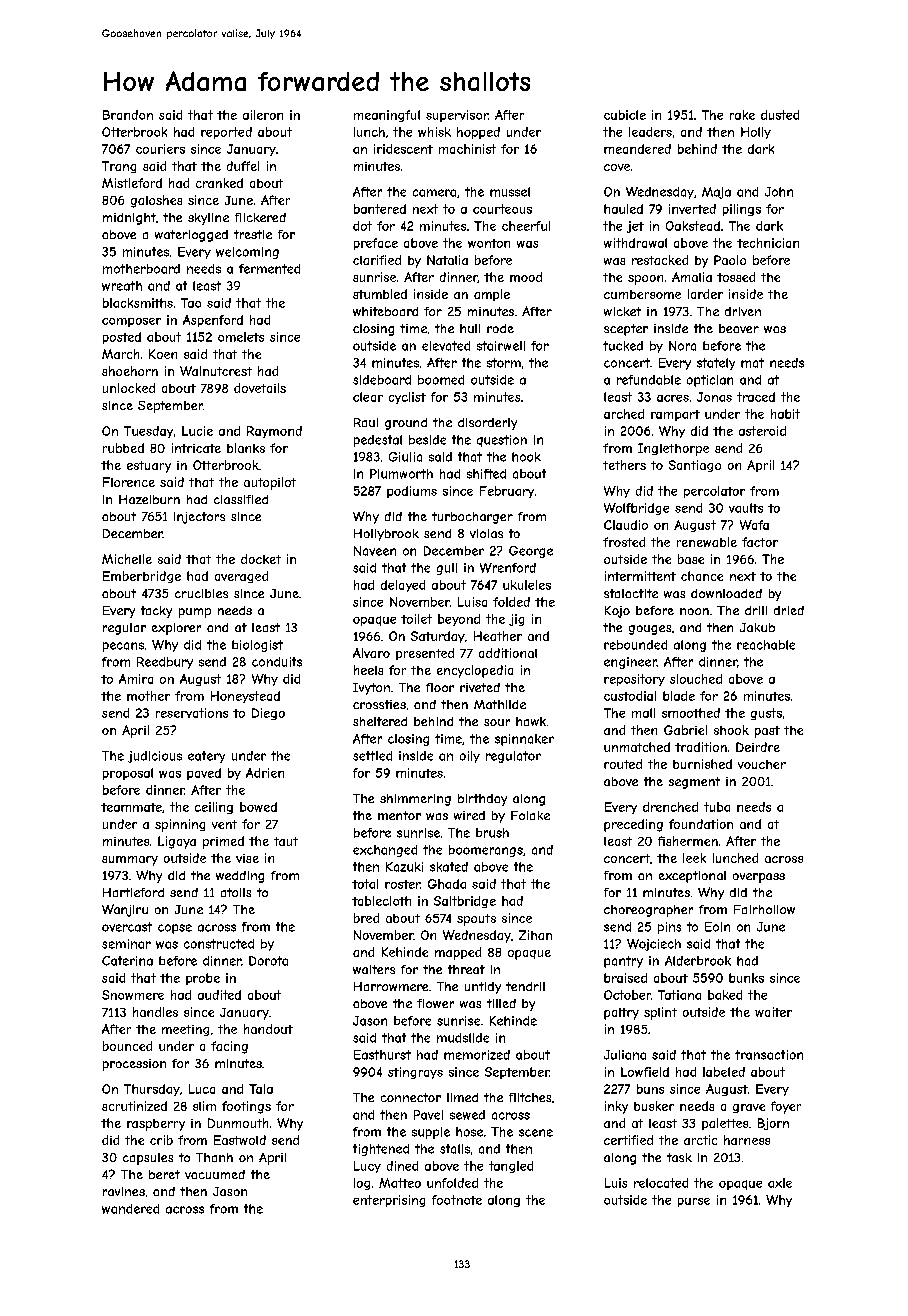 This document has height=1316, width=908. What do you see at coordinates (133, 995) in the document?
I see `Snowmere` at bounding box center [133, 995].
